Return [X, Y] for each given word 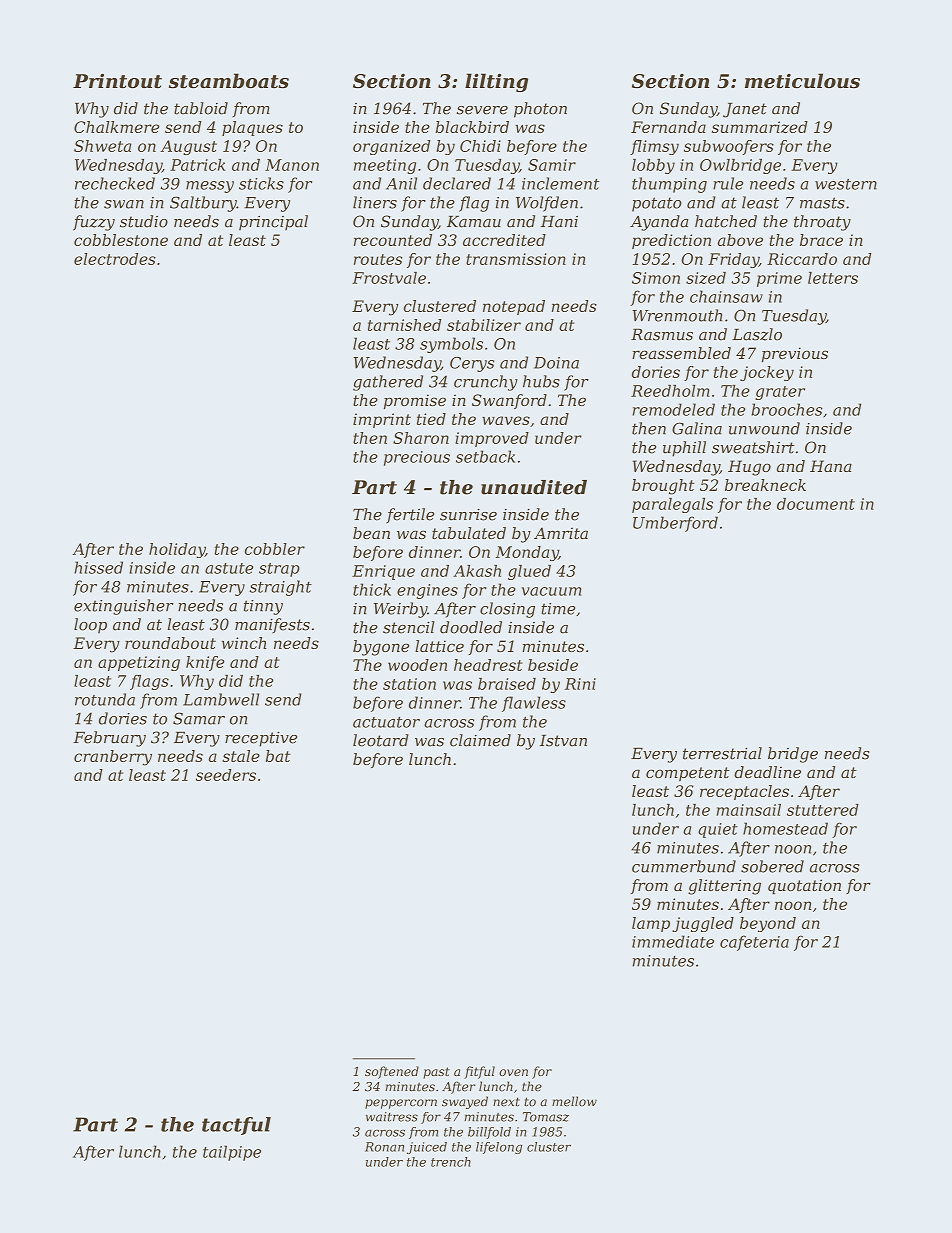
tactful [236, 1126]
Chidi [480, 146]
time [558, 609]
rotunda [105, 699]
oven [513, 1072]
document [816, 504]
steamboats [229, 81]
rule [728, 183]
